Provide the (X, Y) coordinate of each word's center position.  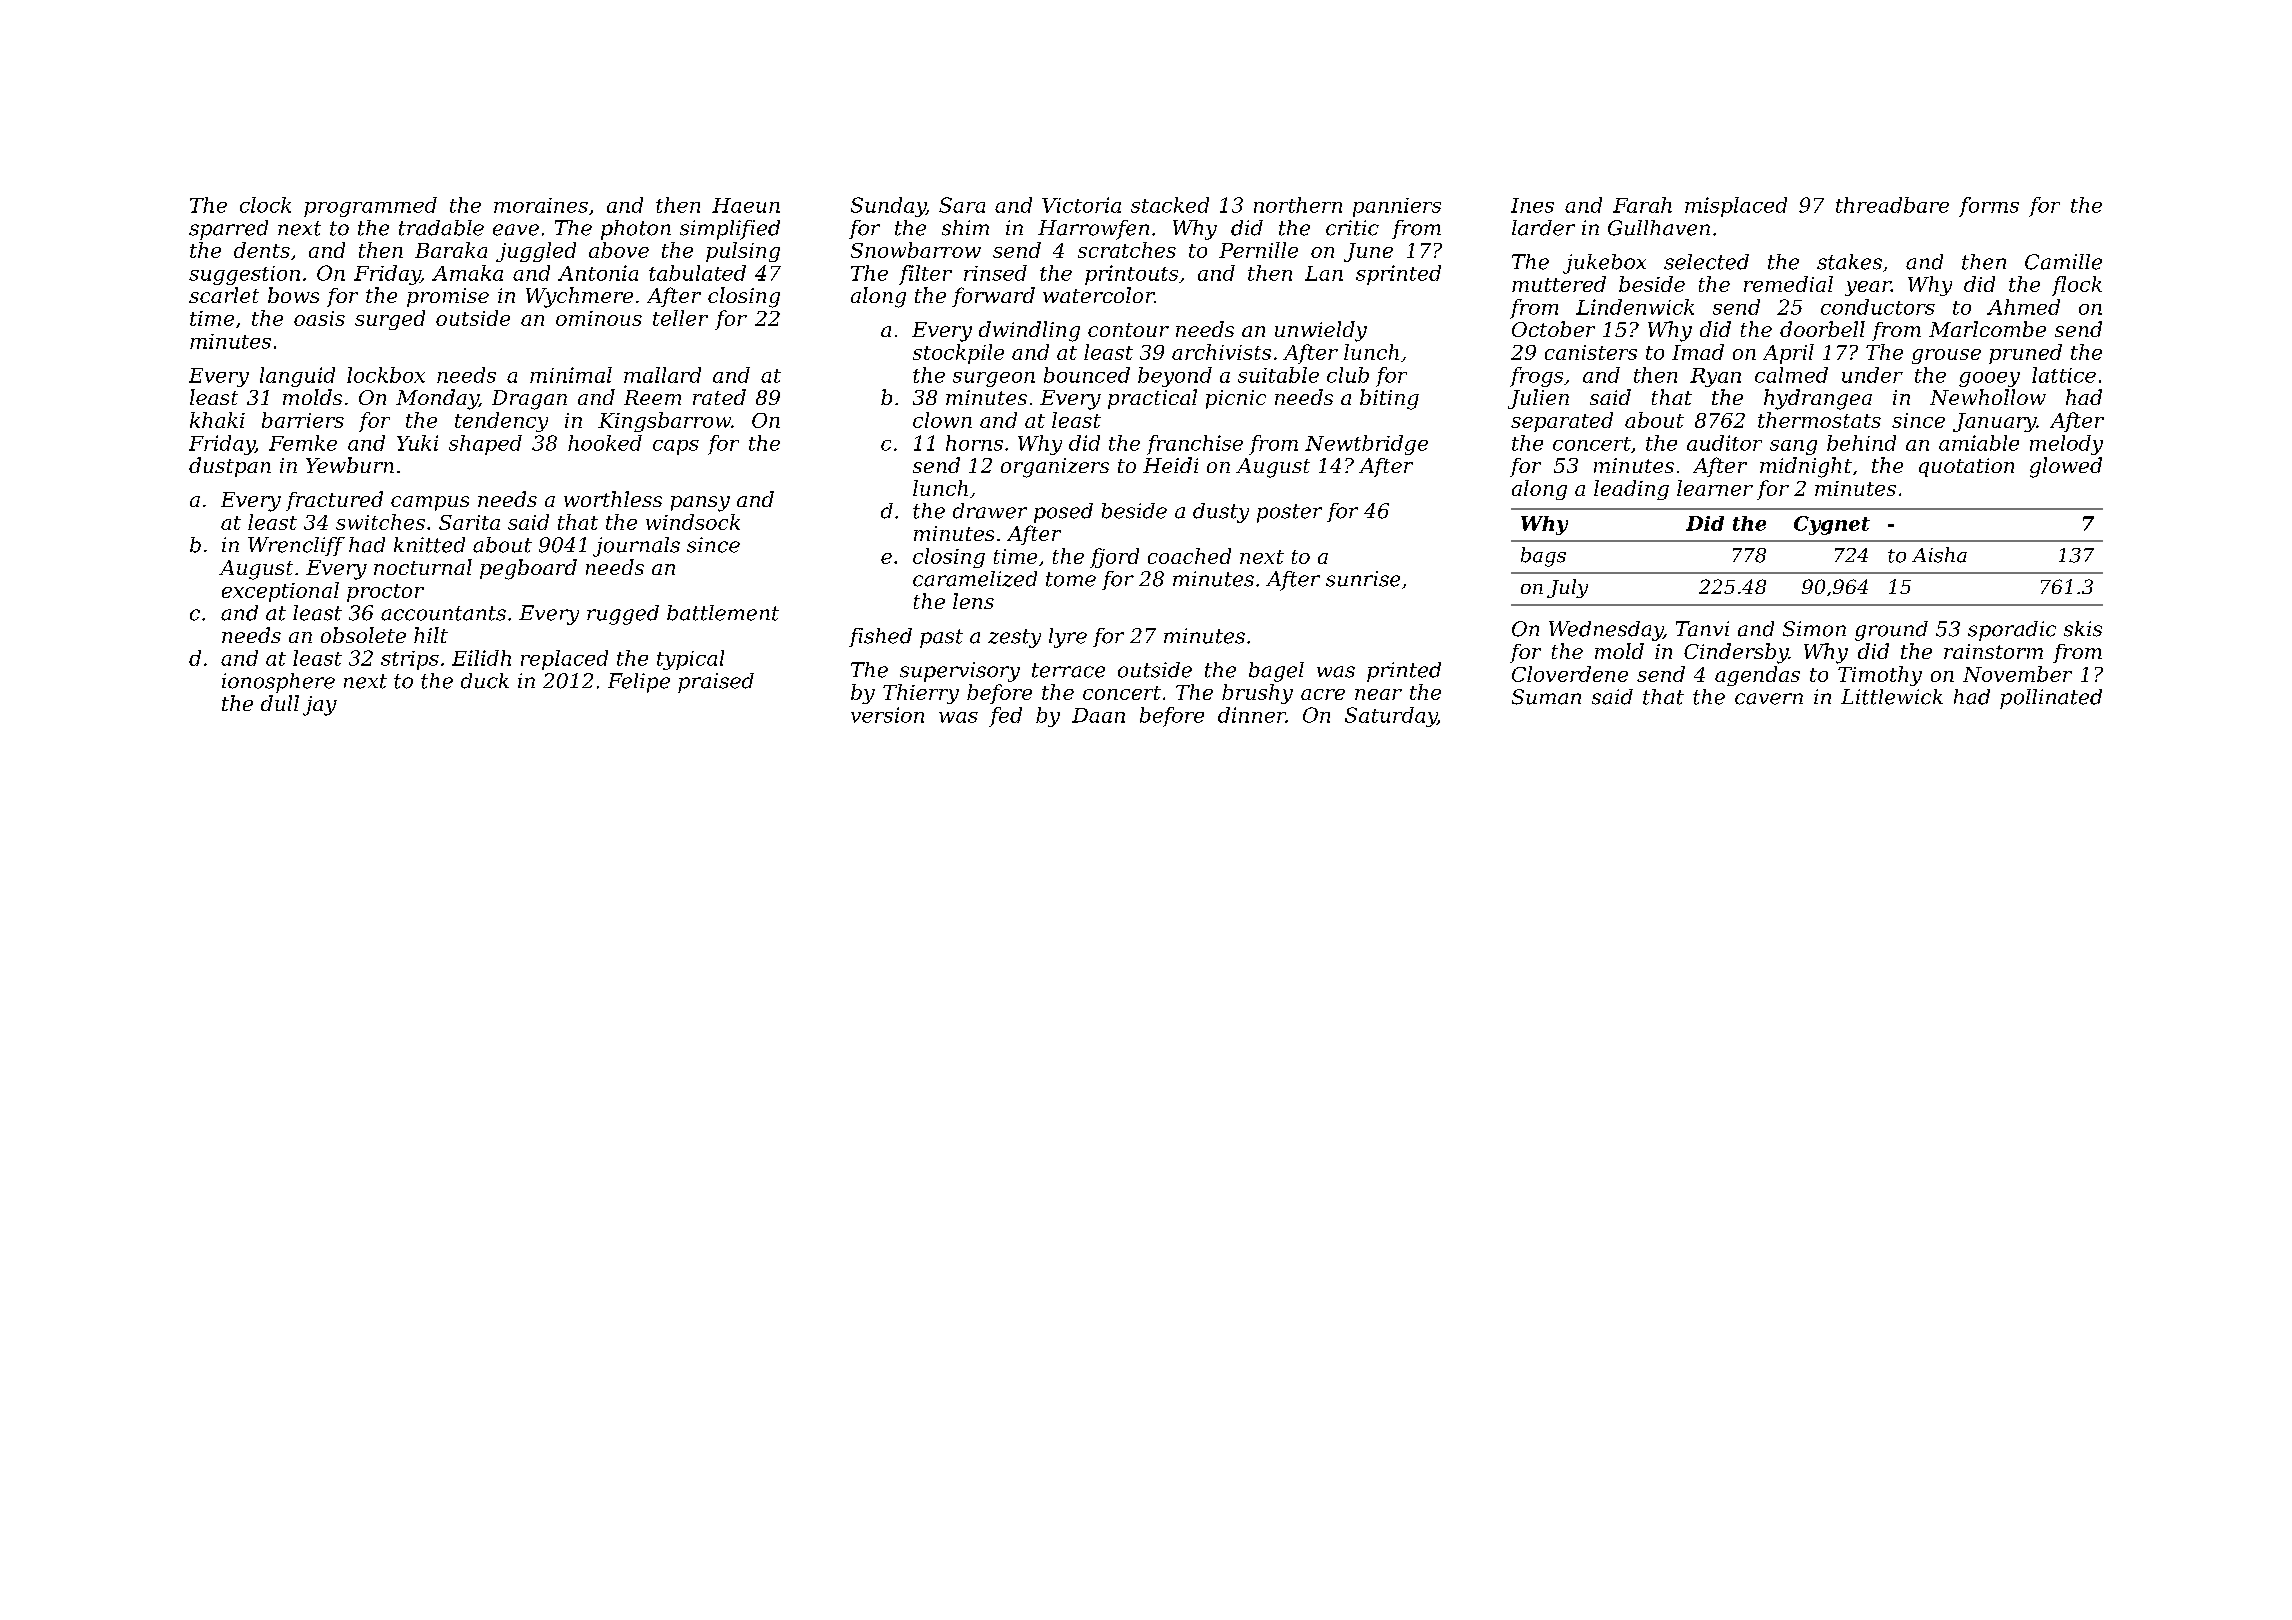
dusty (1221, 513)
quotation (1966, 467)
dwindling (1029, 331)
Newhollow (1988, 397)
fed (1005, 717)
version (887, 715)
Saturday (1391, 717)
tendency (501, 422)
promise (448, 297)
